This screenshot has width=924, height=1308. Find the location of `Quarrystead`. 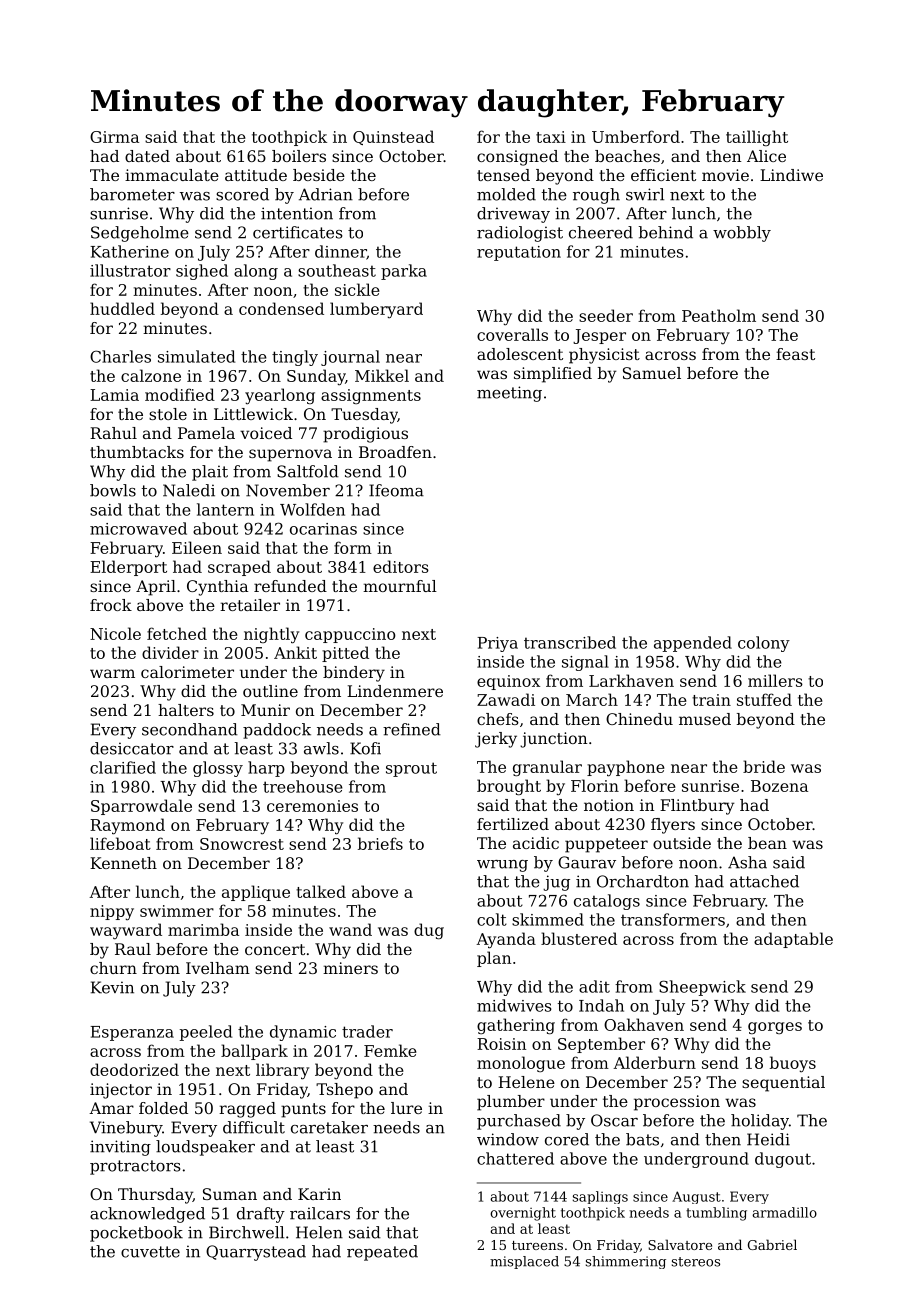

Quarrystead is located at coordinates (256, 1253).
